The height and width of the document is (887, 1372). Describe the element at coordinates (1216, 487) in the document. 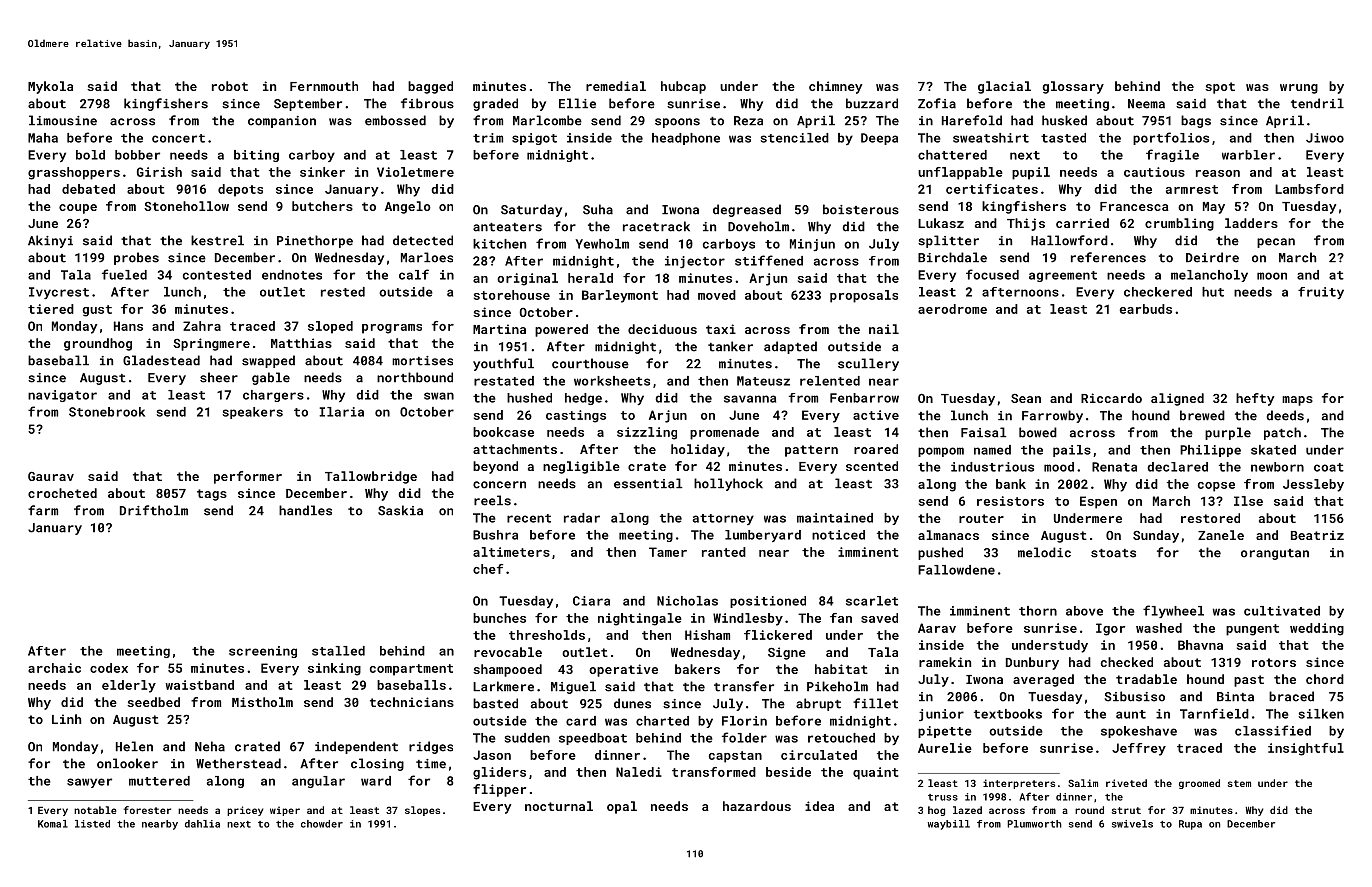

I see `copse` at that location.
